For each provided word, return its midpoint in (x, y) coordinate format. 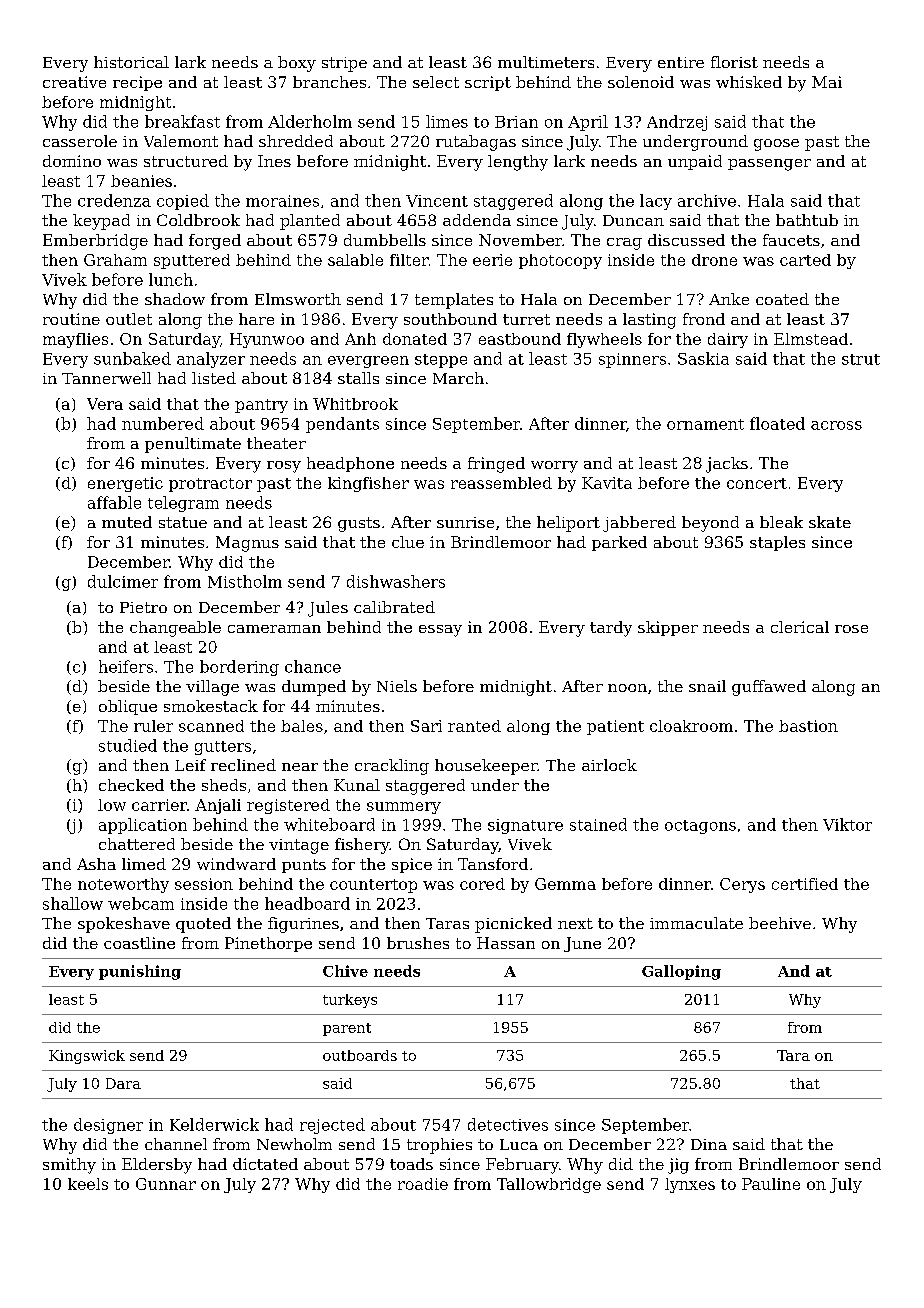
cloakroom (691, 726)
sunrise (465, 522)
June (582, 944)
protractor (210, 485)
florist (734, 62)
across (836, 425)
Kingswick (87, 1057)
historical (131, 62)
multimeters (546, 62)
